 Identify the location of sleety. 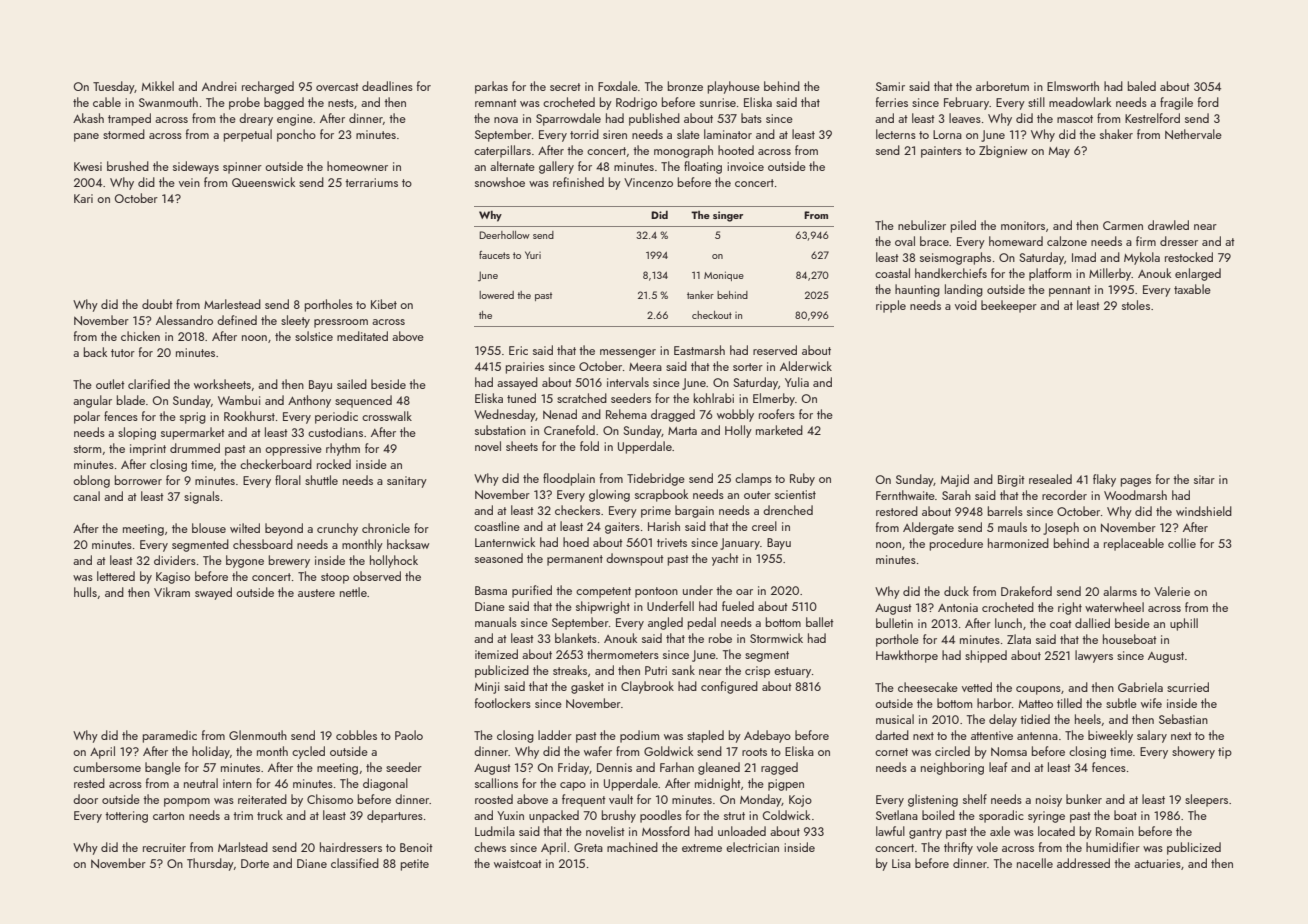
(295, 321).
